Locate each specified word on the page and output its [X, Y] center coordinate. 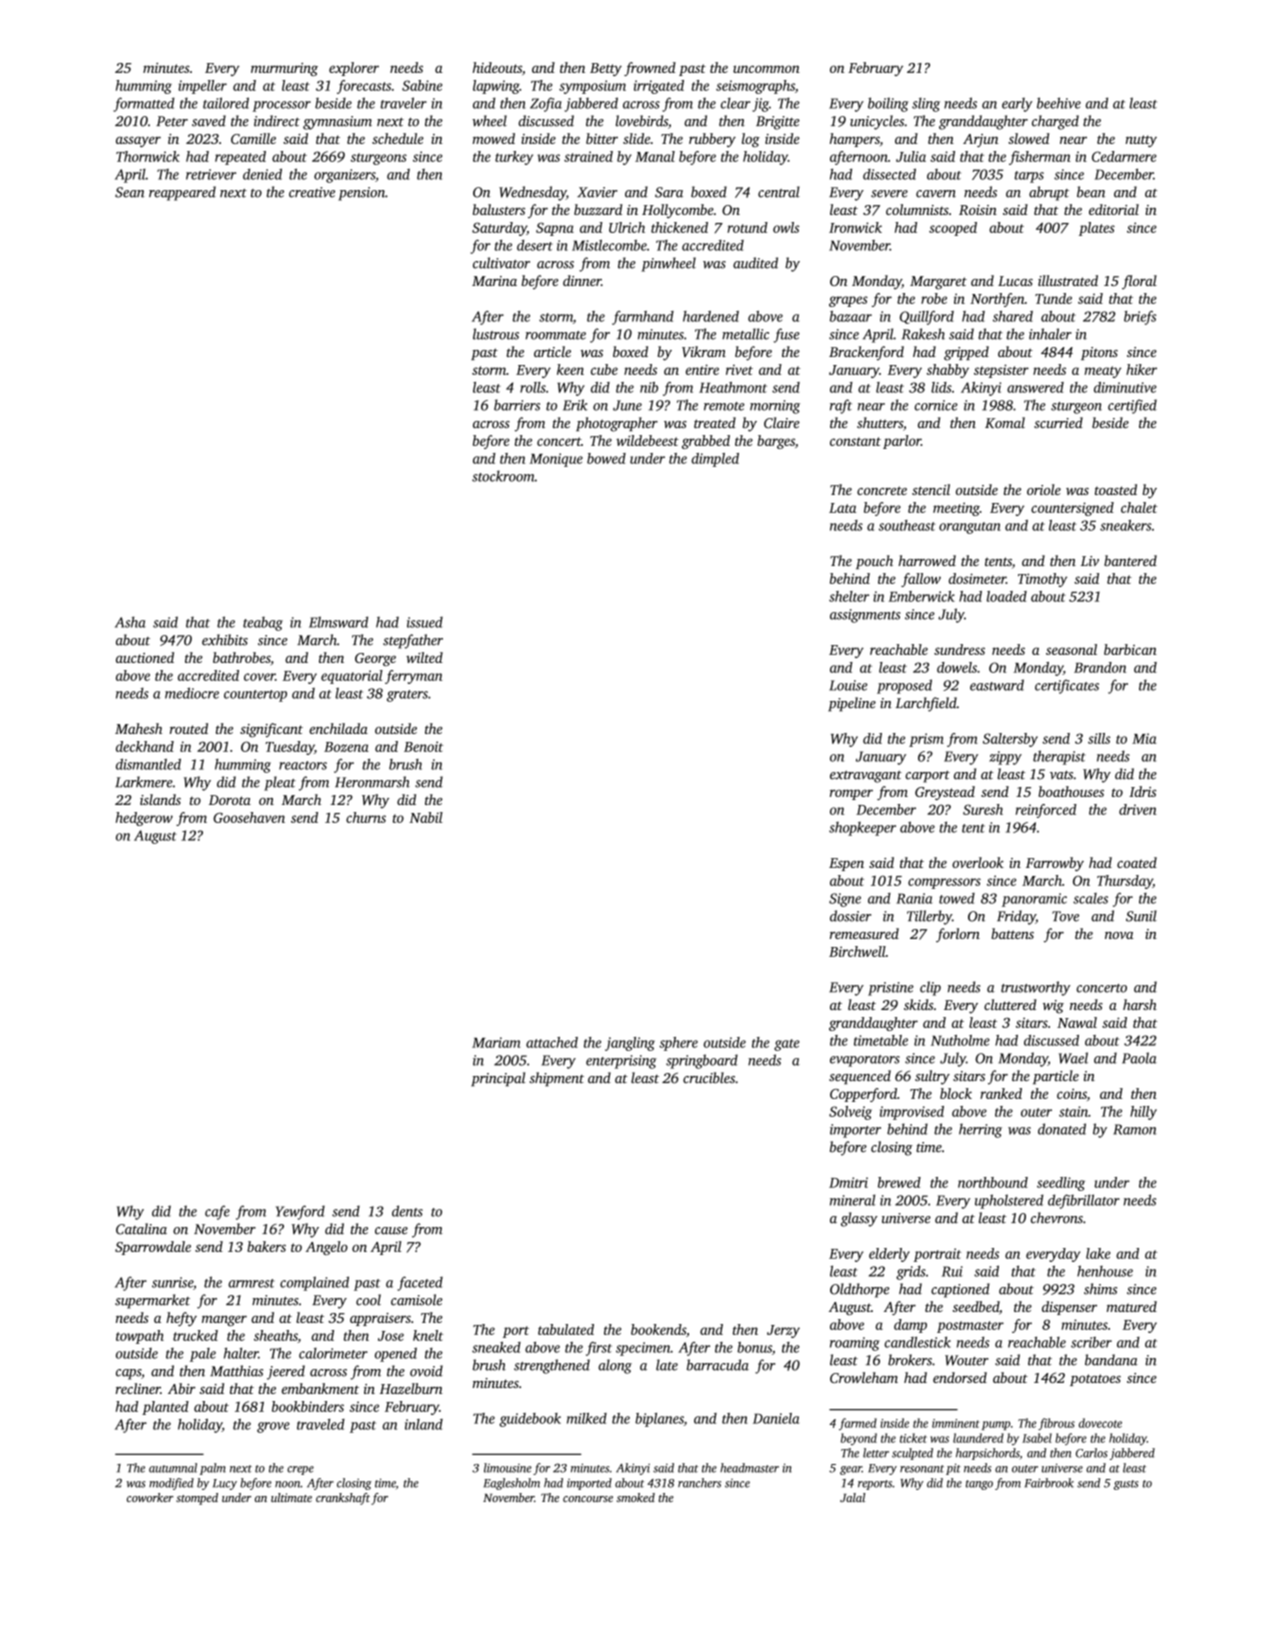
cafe [217, 1212]
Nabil [426, 817]
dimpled [715, 460]
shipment [556, 1079]
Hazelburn [411, 1388]
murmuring [284, 69]
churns [366, 817]
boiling [888, 104]
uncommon [766, 69]
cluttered [1010, 1004]
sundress [959, 649]
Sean [130, 192]
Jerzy [783, 1331]
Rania [914, 898]
